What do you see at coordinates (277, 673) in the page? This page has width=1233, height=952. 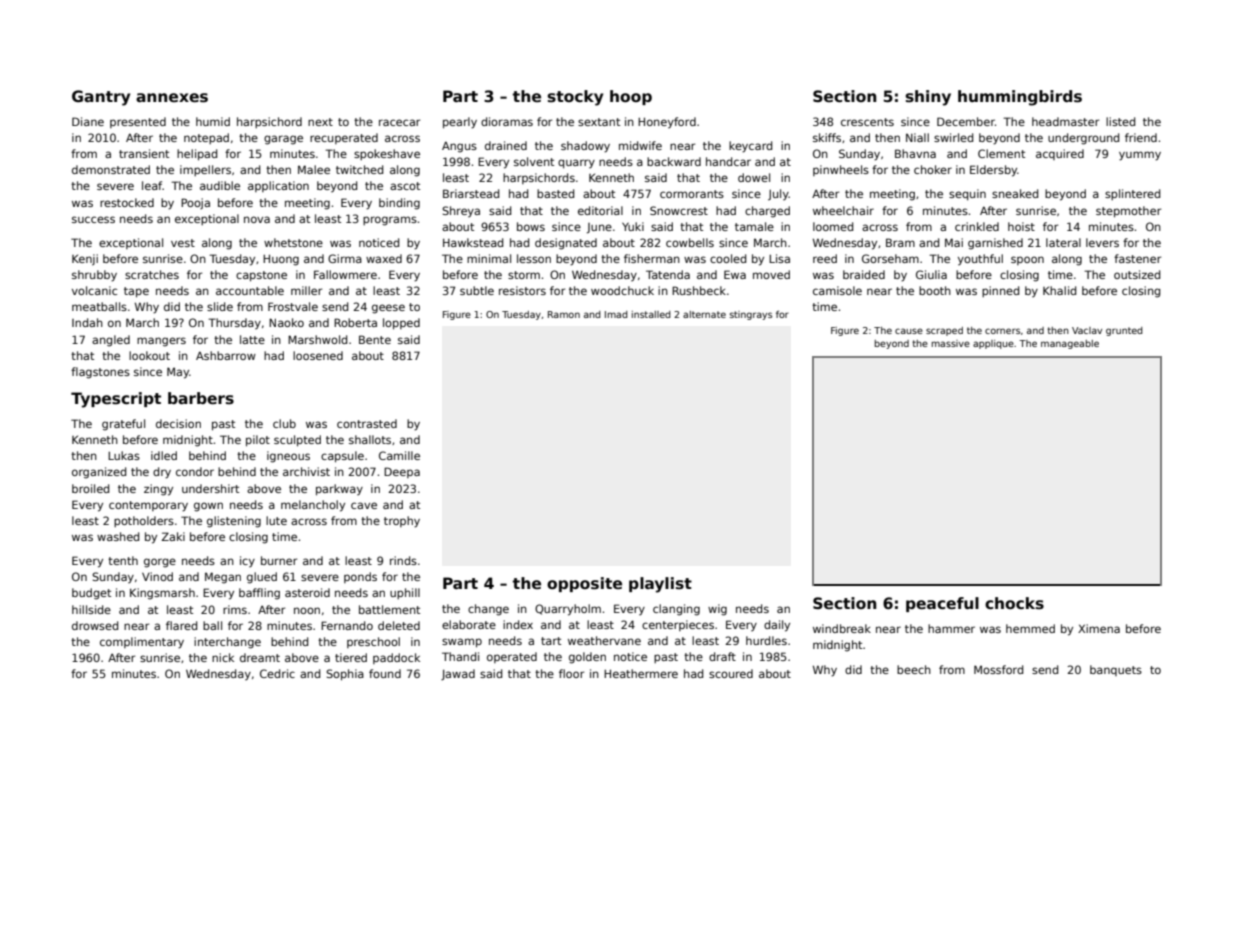 I see `Cedric` at bounding box center [277, 673].
